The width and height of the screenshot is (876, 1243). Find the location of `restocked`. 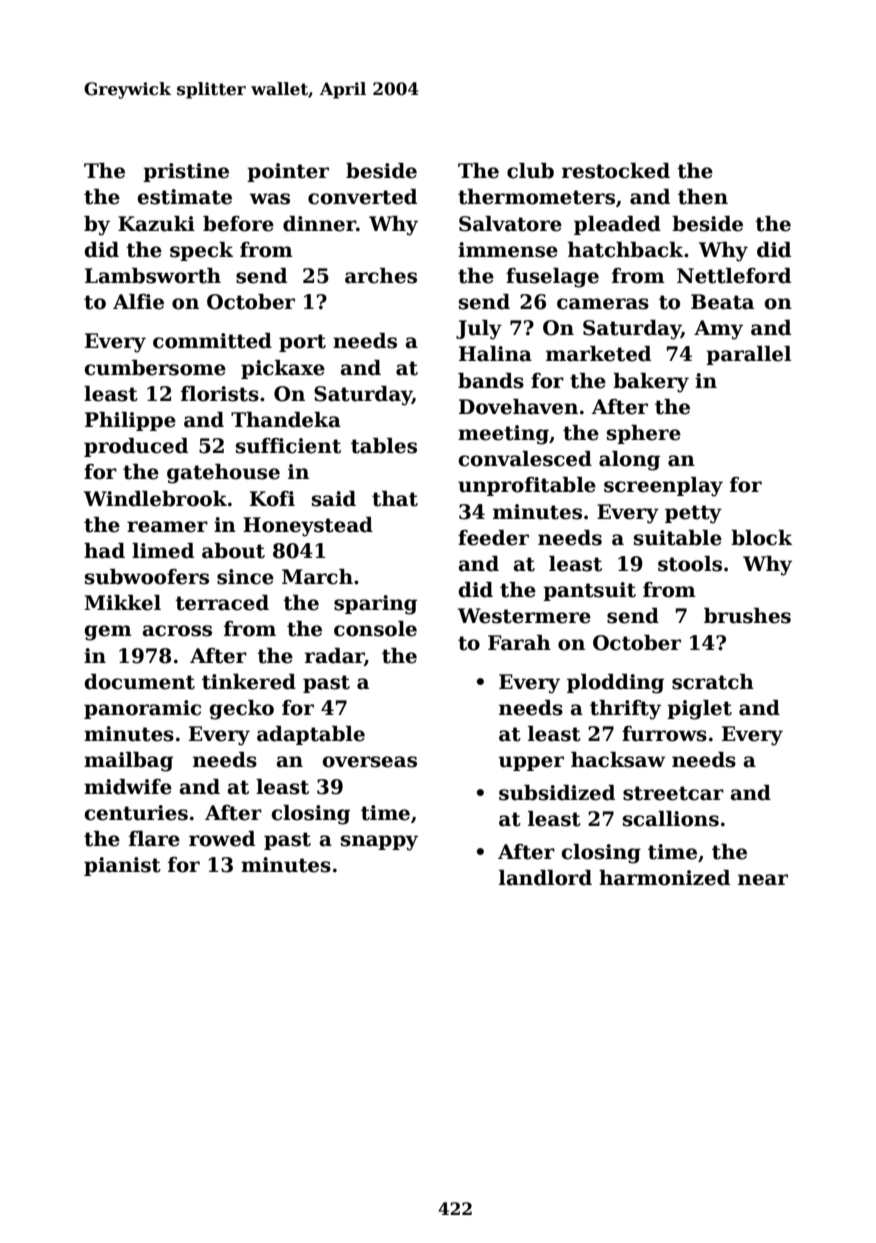

restocked is located at coordinates (616, 171).
